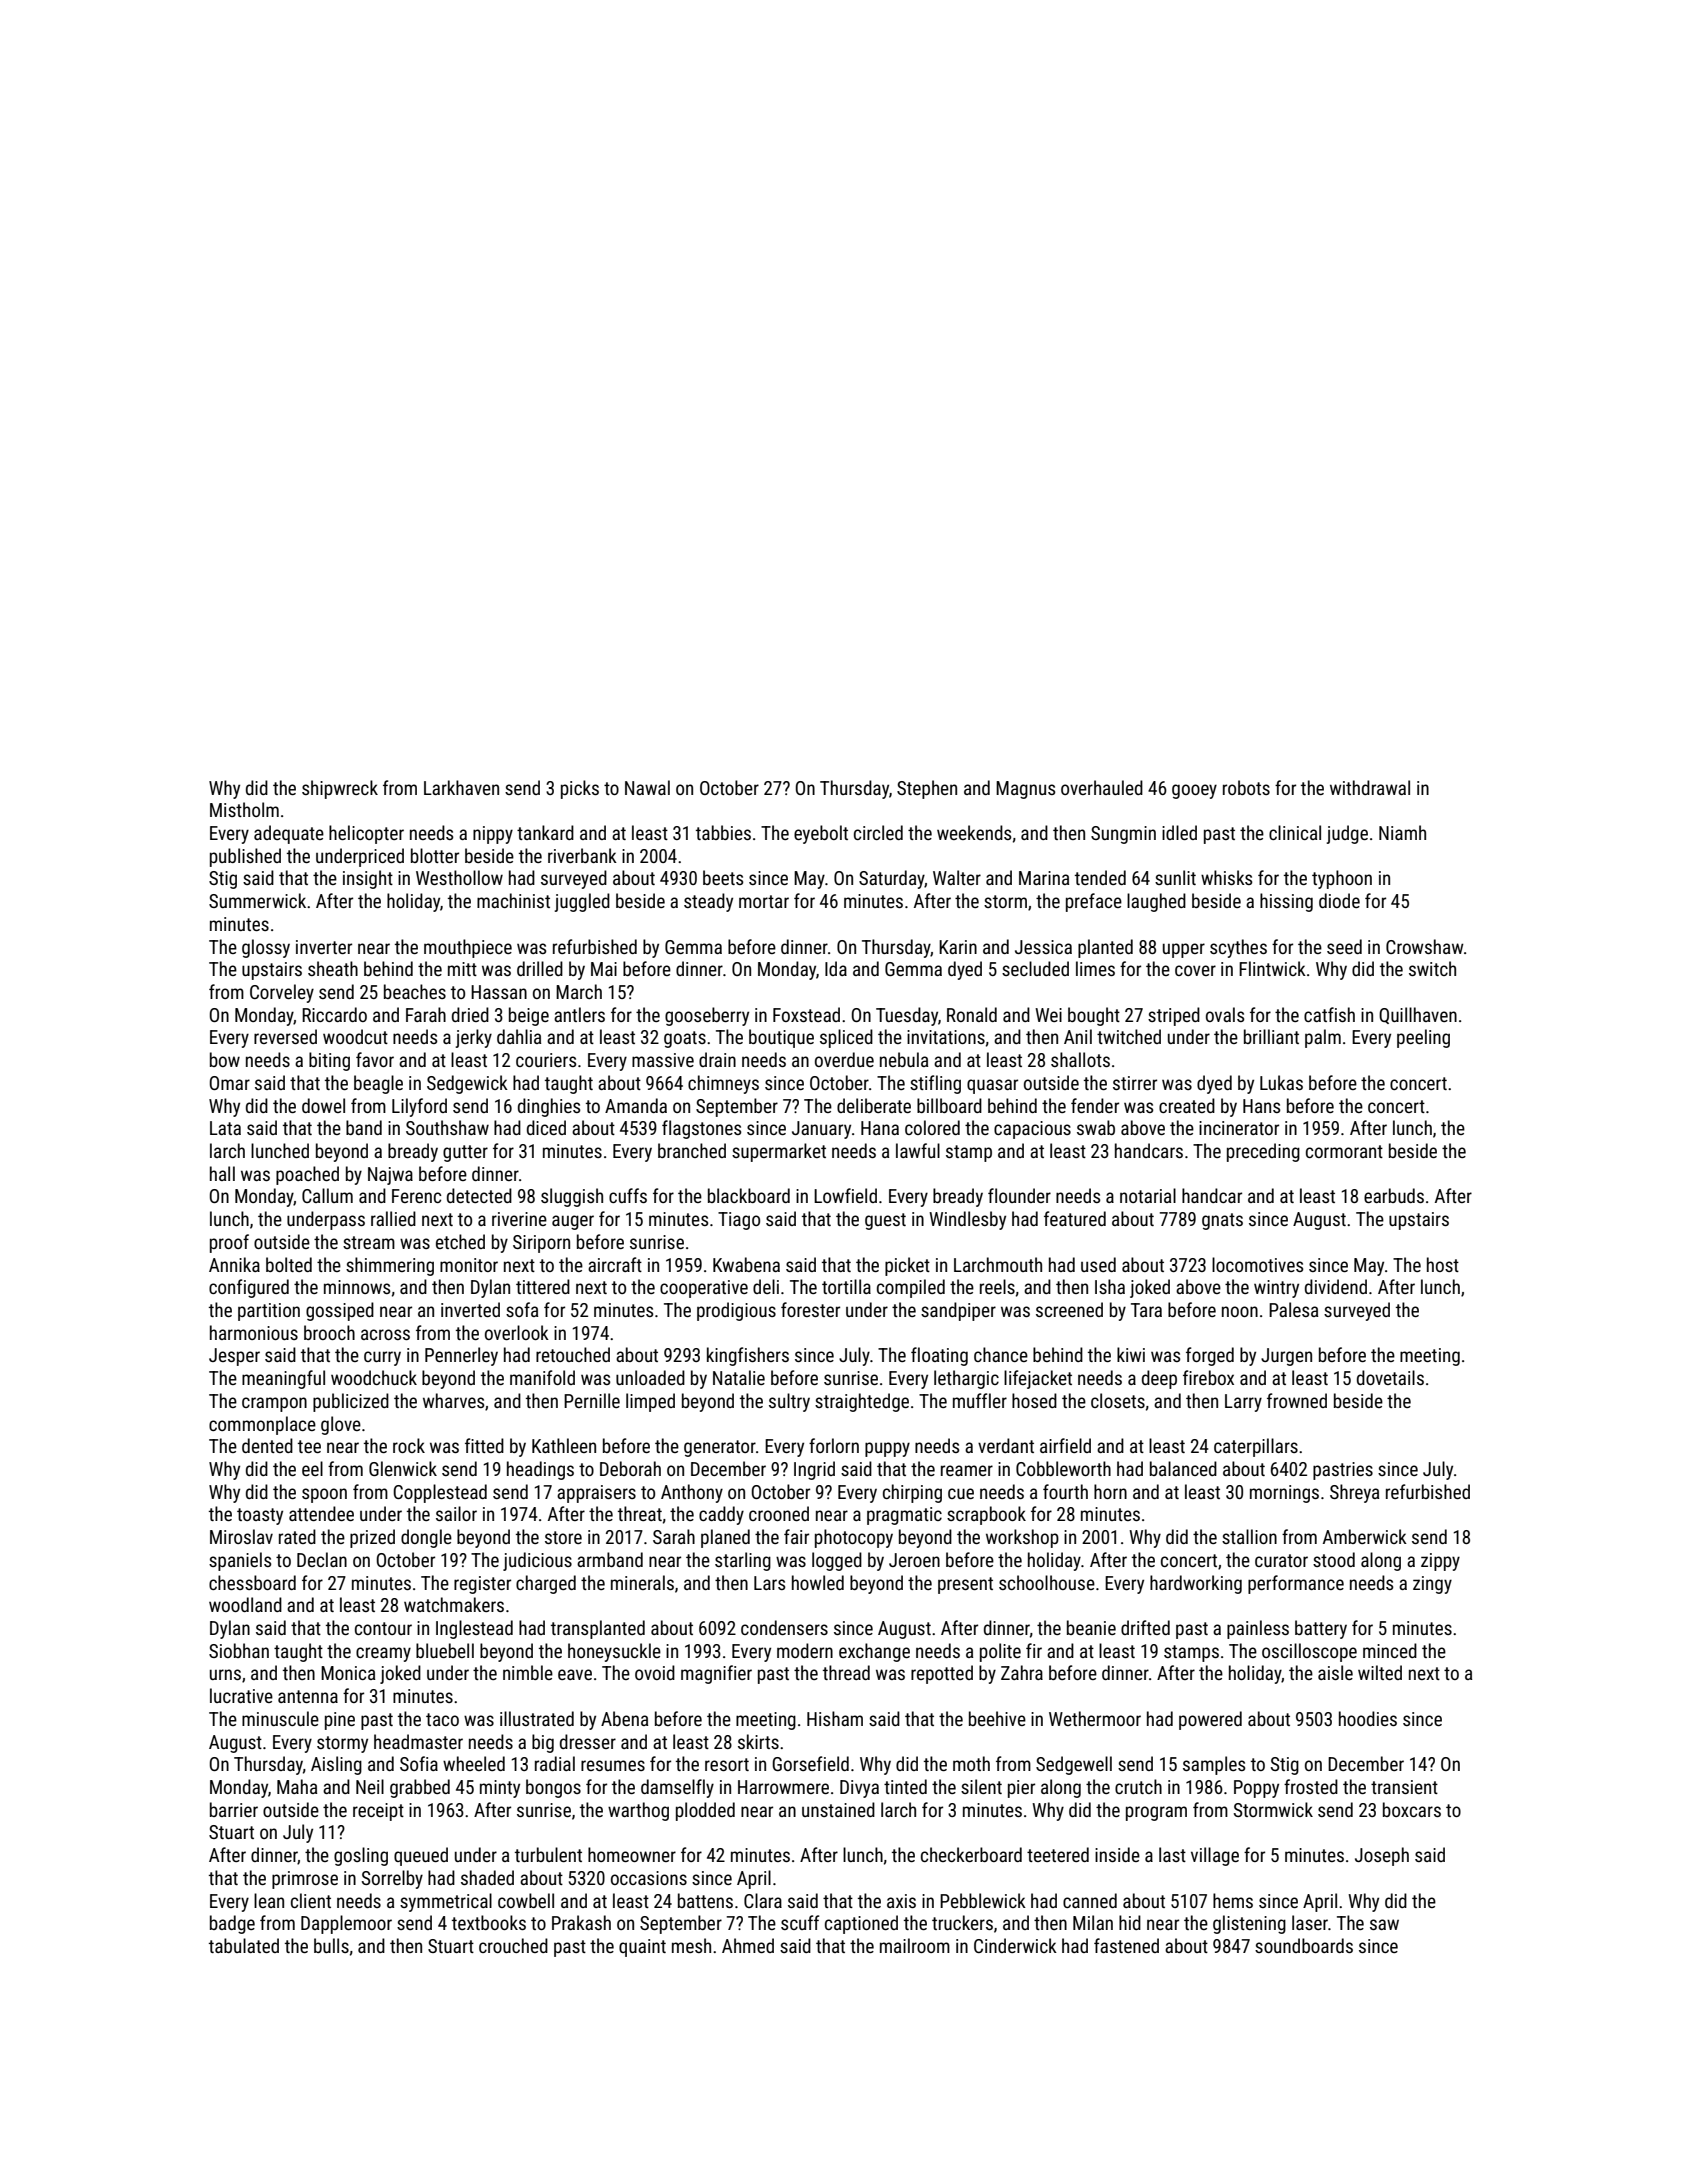  I want to click on puppy, so click(887, 1449).
